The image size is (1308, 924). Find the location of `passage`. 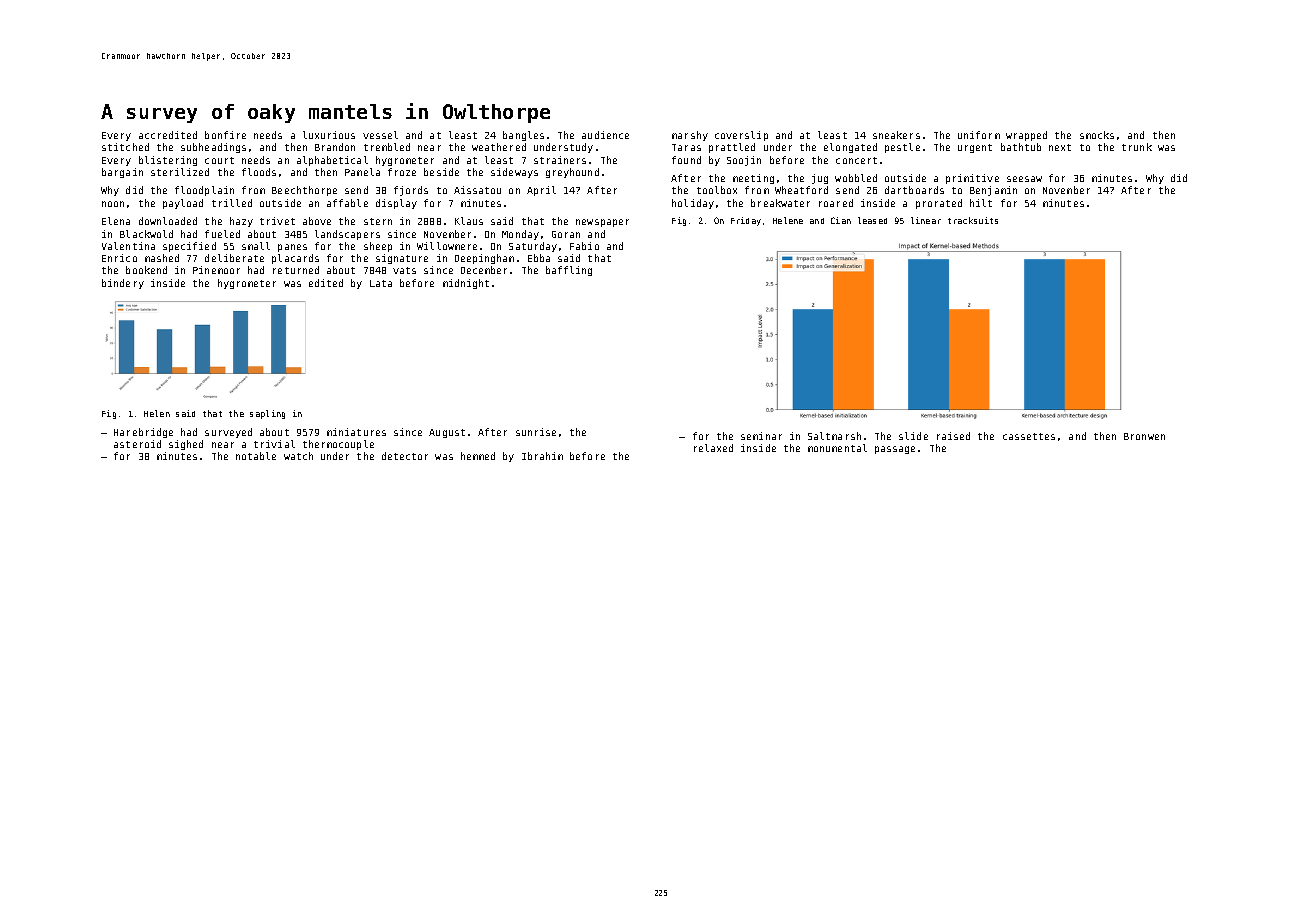

passage is located at coordinates (895, 450).
